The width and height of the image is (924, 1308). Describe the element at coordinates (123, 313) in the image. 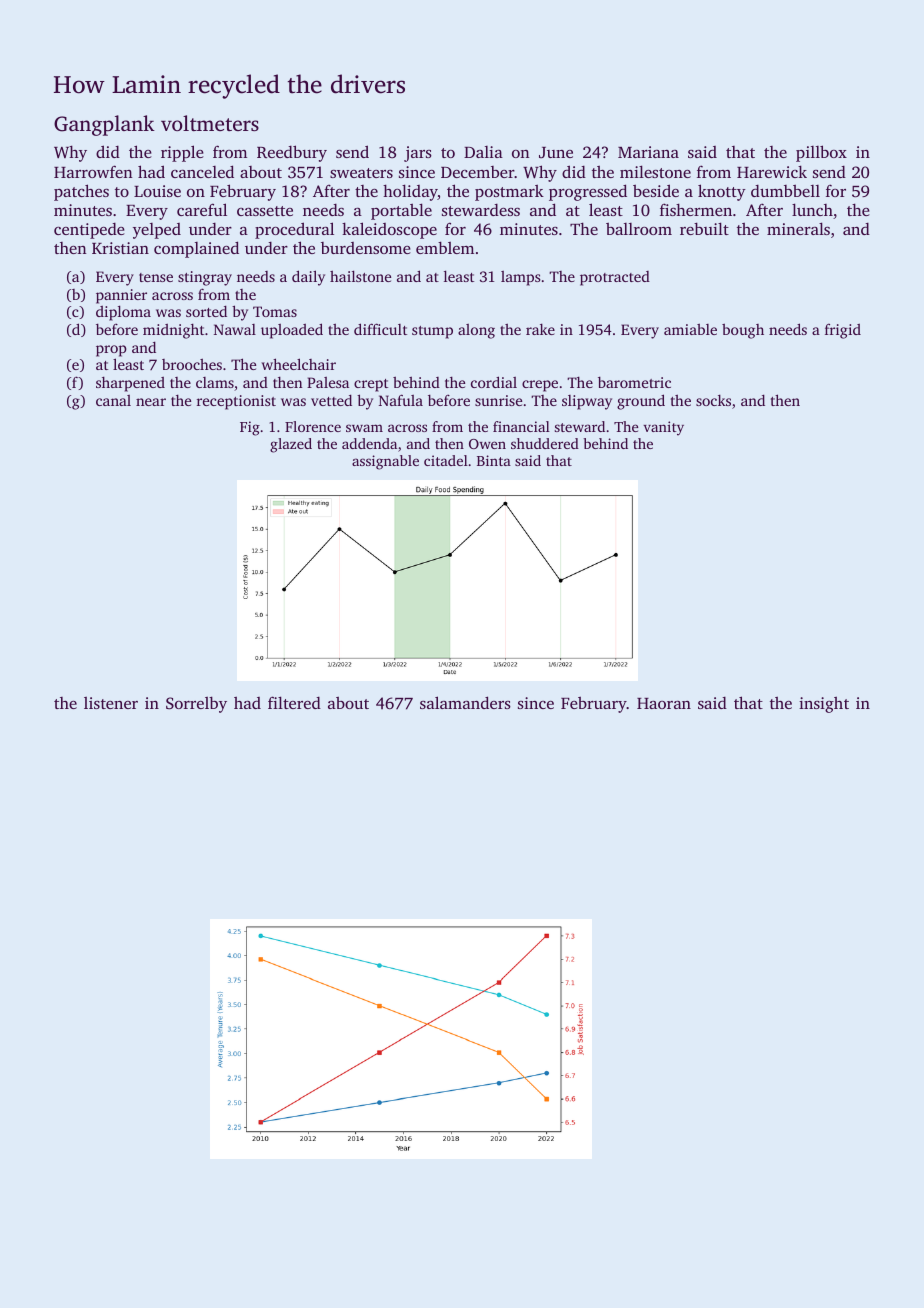

I see `diploma` at that location.
